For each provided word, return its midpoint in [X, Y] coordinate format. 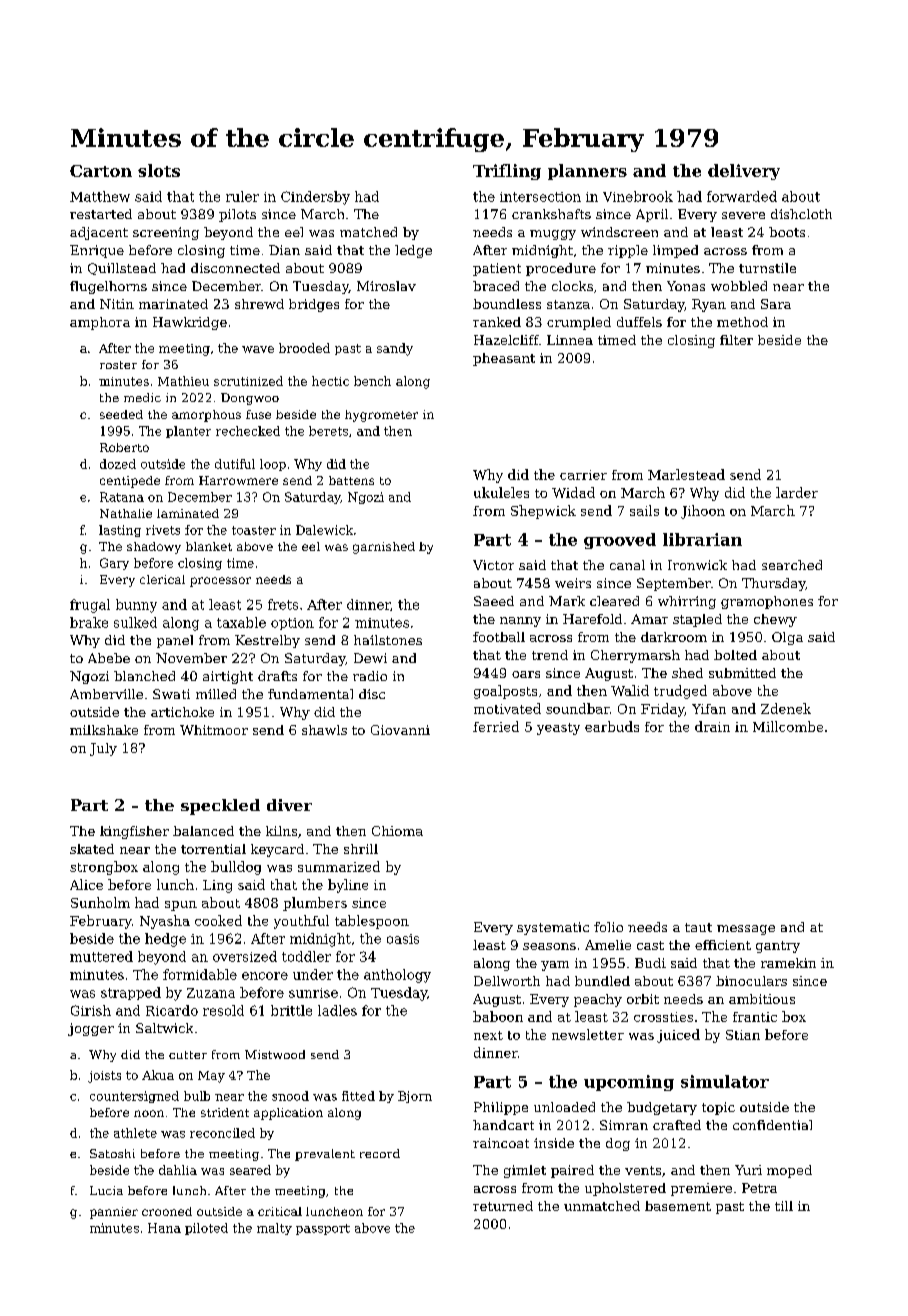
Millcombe [788, 726]
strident [225, 1112]
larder [797, 492]
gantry [778, 947]
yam [555, 966]
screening [166, 233]
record [380, 1153]
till [784, 1206]
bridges [314, 305]
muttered [101, 956]
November [191, 658]
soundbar [578, 708]
